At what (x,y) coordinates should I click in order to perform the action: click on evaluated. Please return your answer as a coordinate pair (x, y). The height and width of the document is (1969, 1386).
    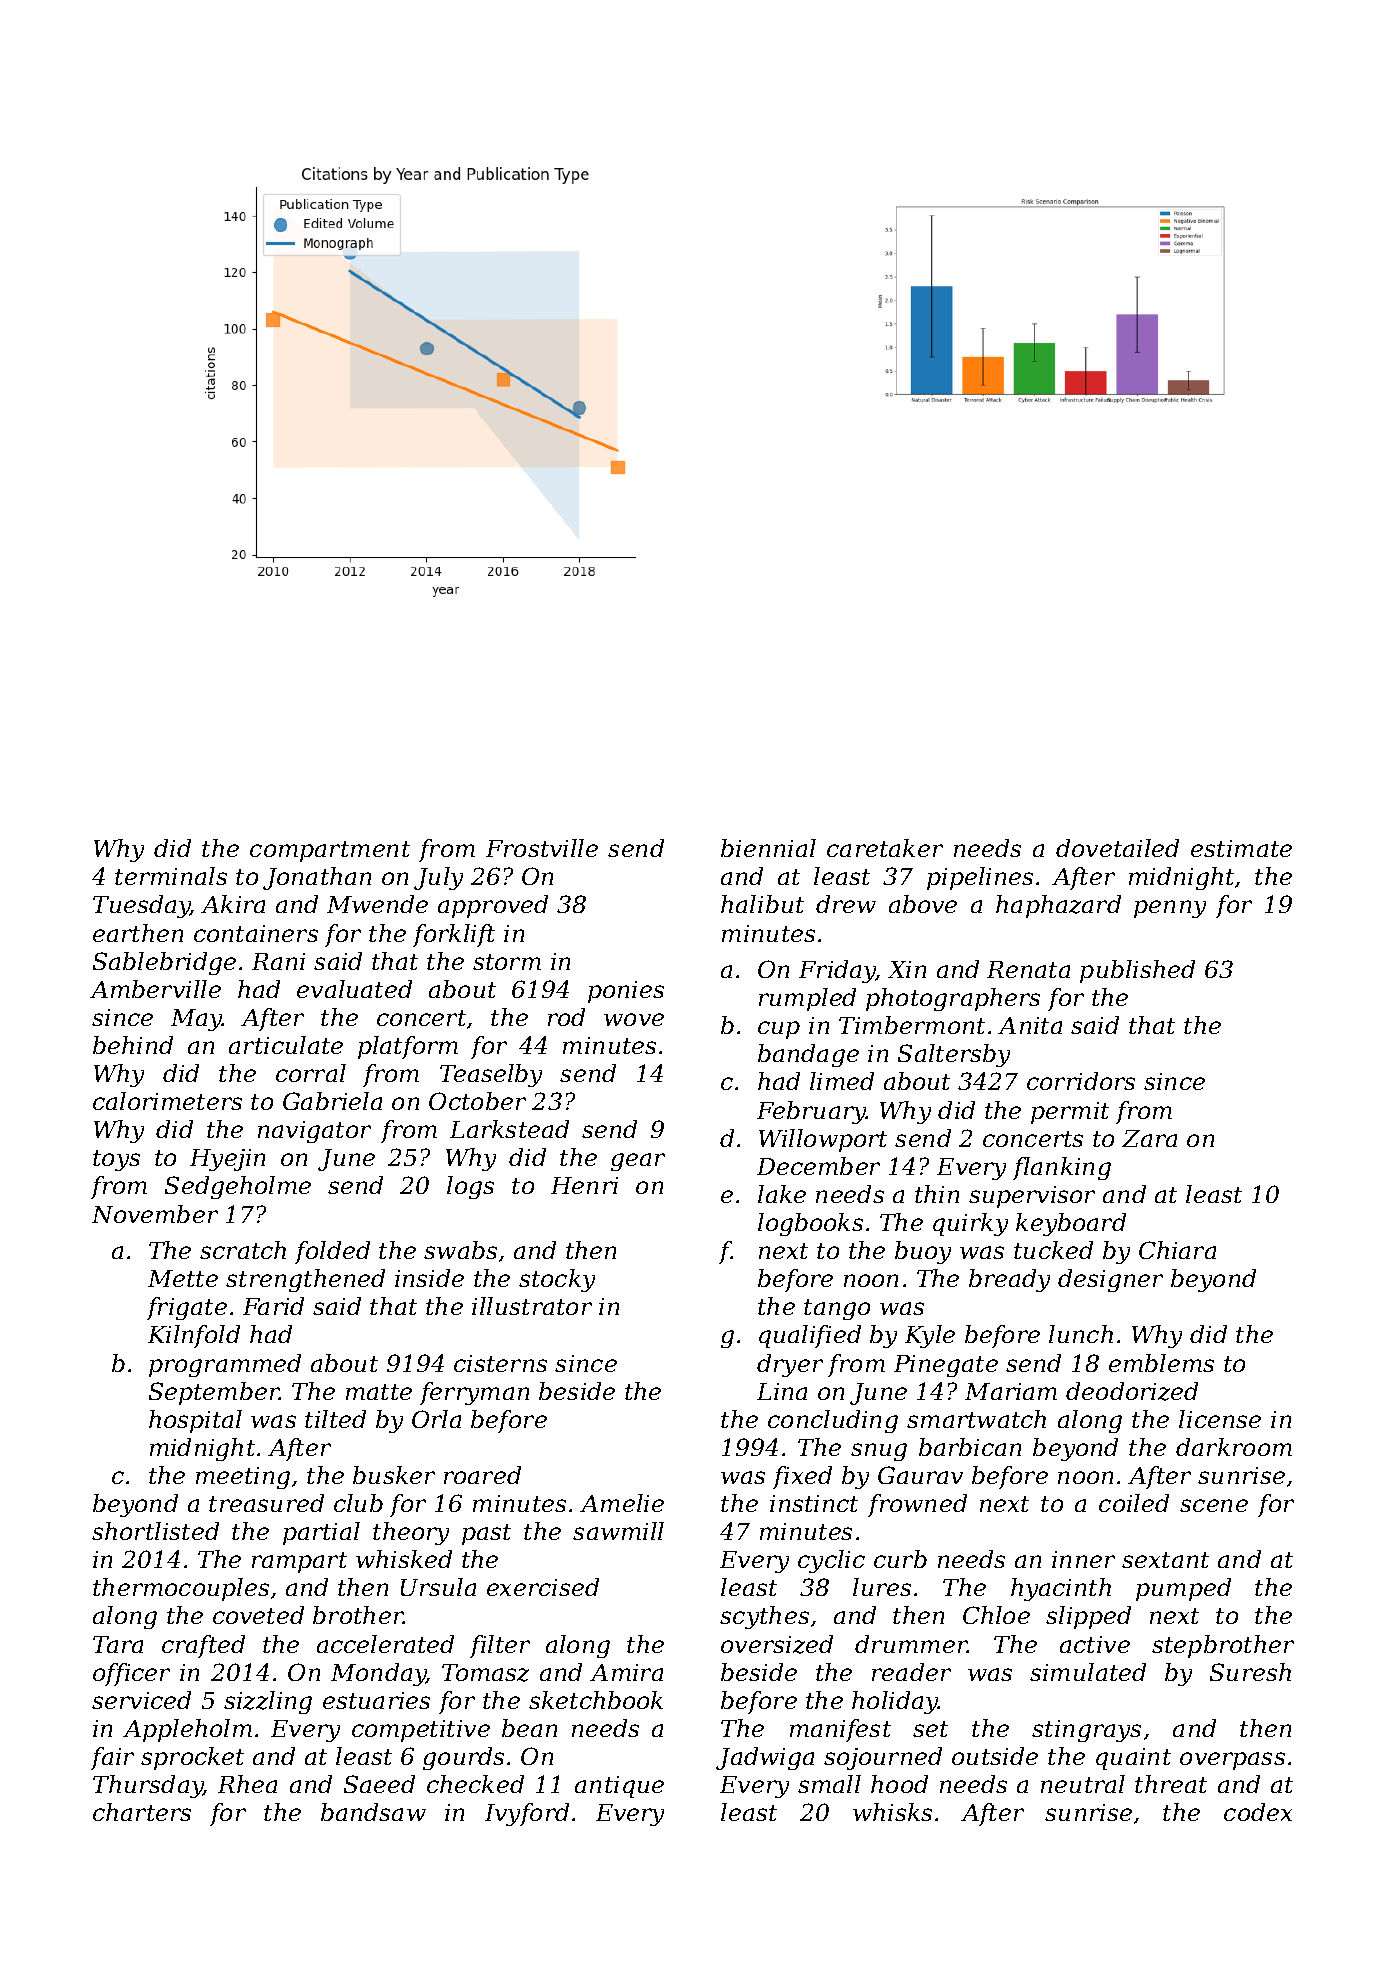
    Looking at the image, I should click on (354, 989).
